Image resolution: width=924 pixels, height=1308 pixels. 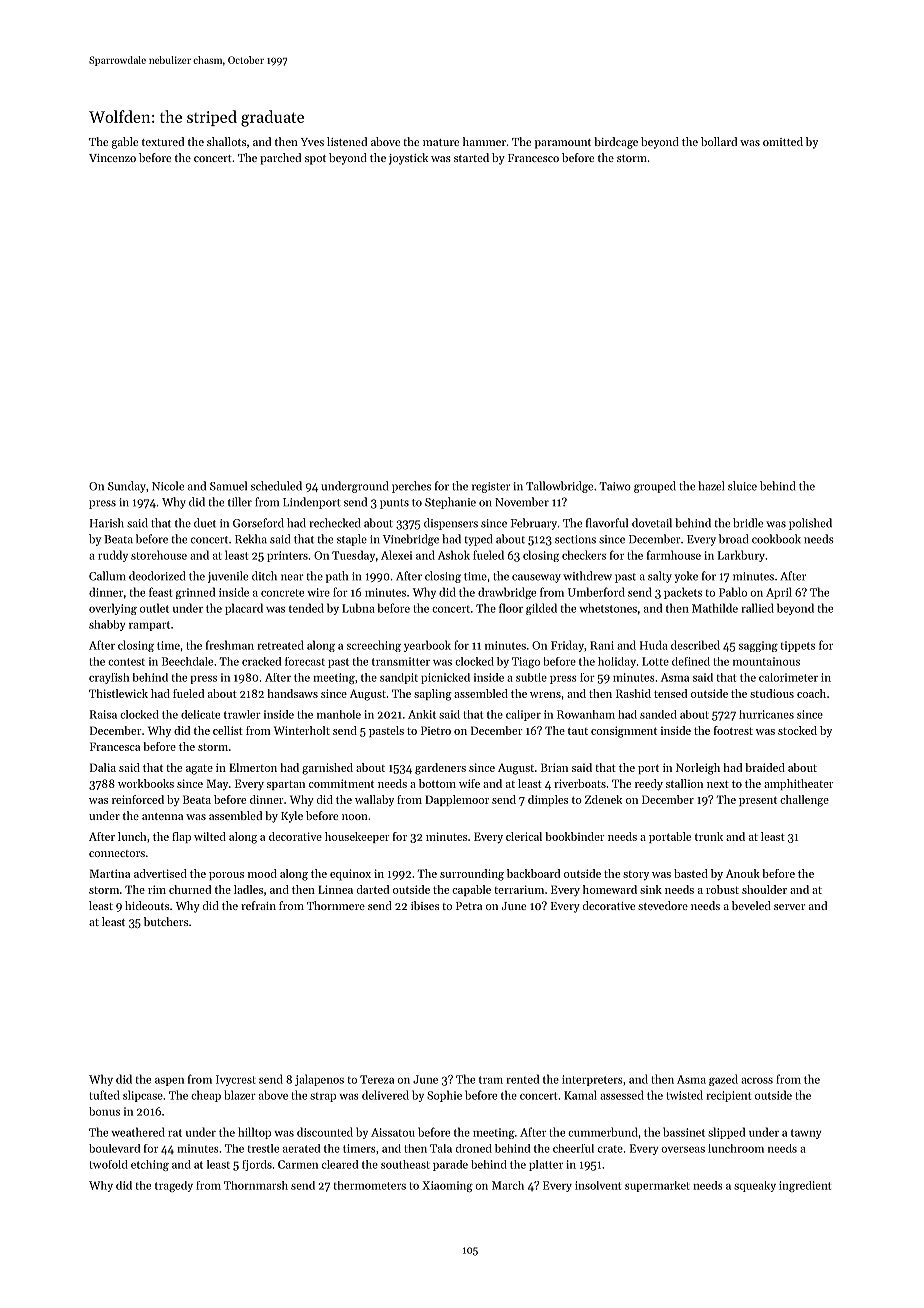 I want to click on Xiaoming, so click(x=447, y=1186).
